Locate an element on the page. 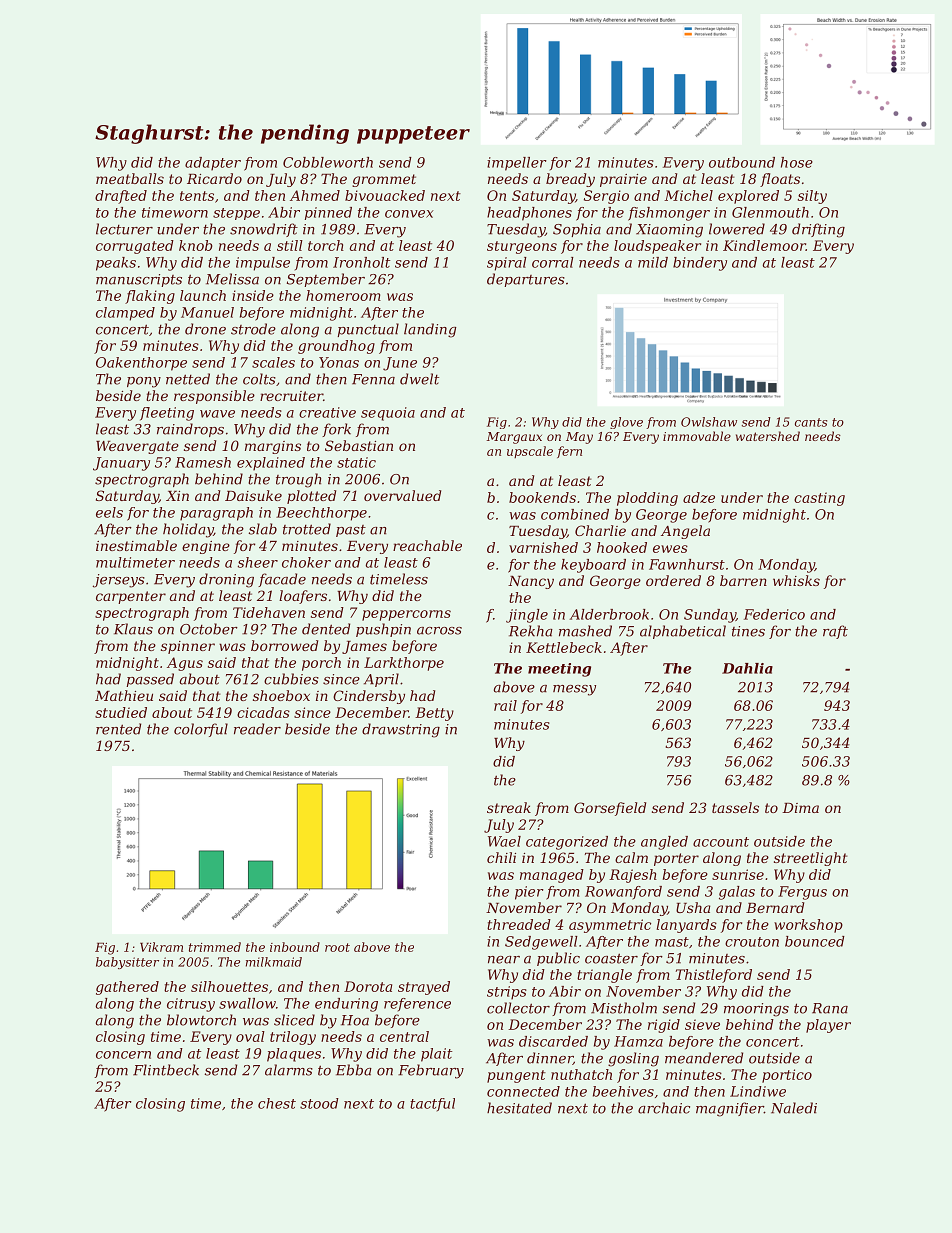 This document has height=1233, width=952. Lindiwe is located at coordinates (758, 1091).
